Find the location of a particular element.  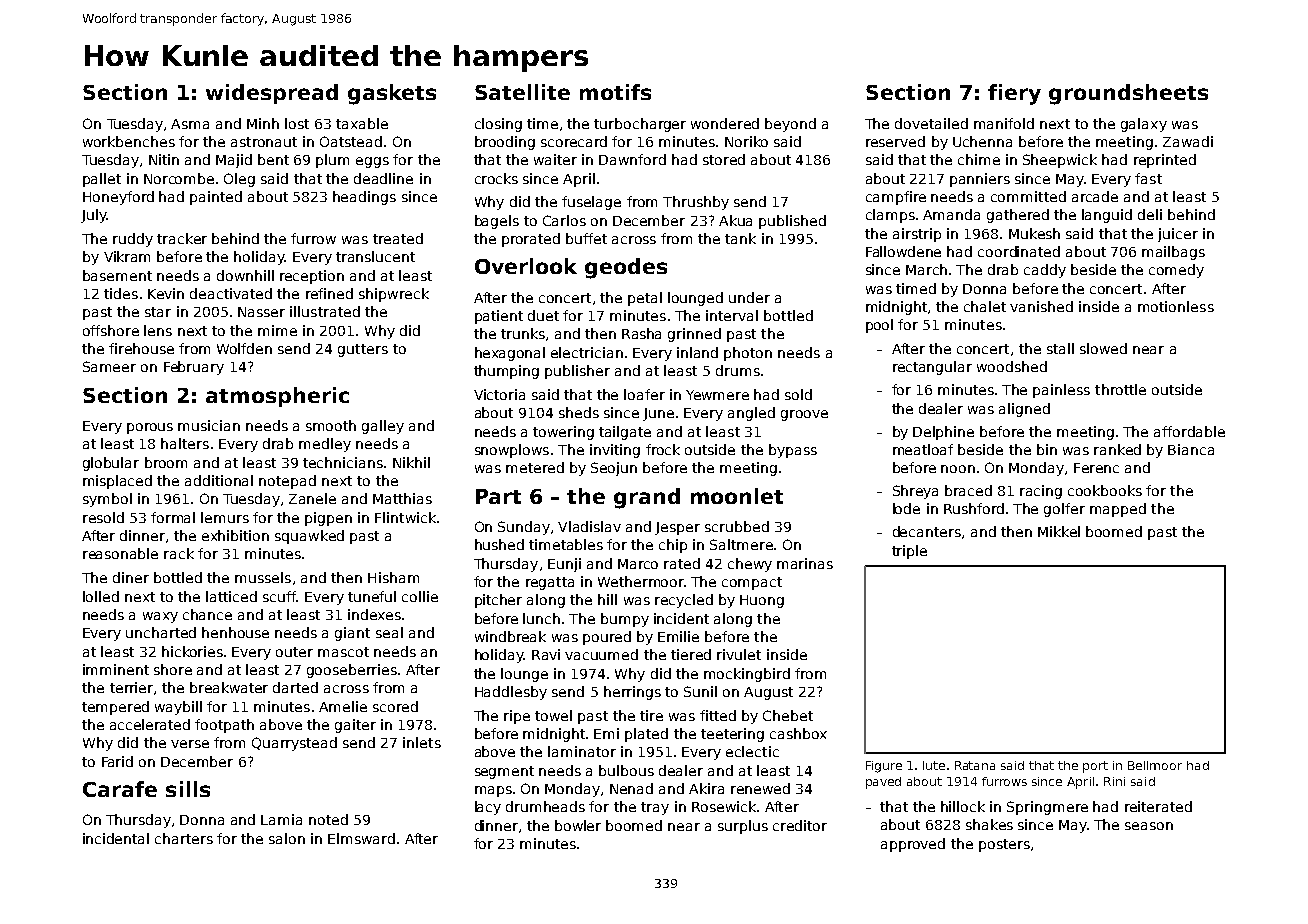

throttle is located at coordinates (1120, 389).
